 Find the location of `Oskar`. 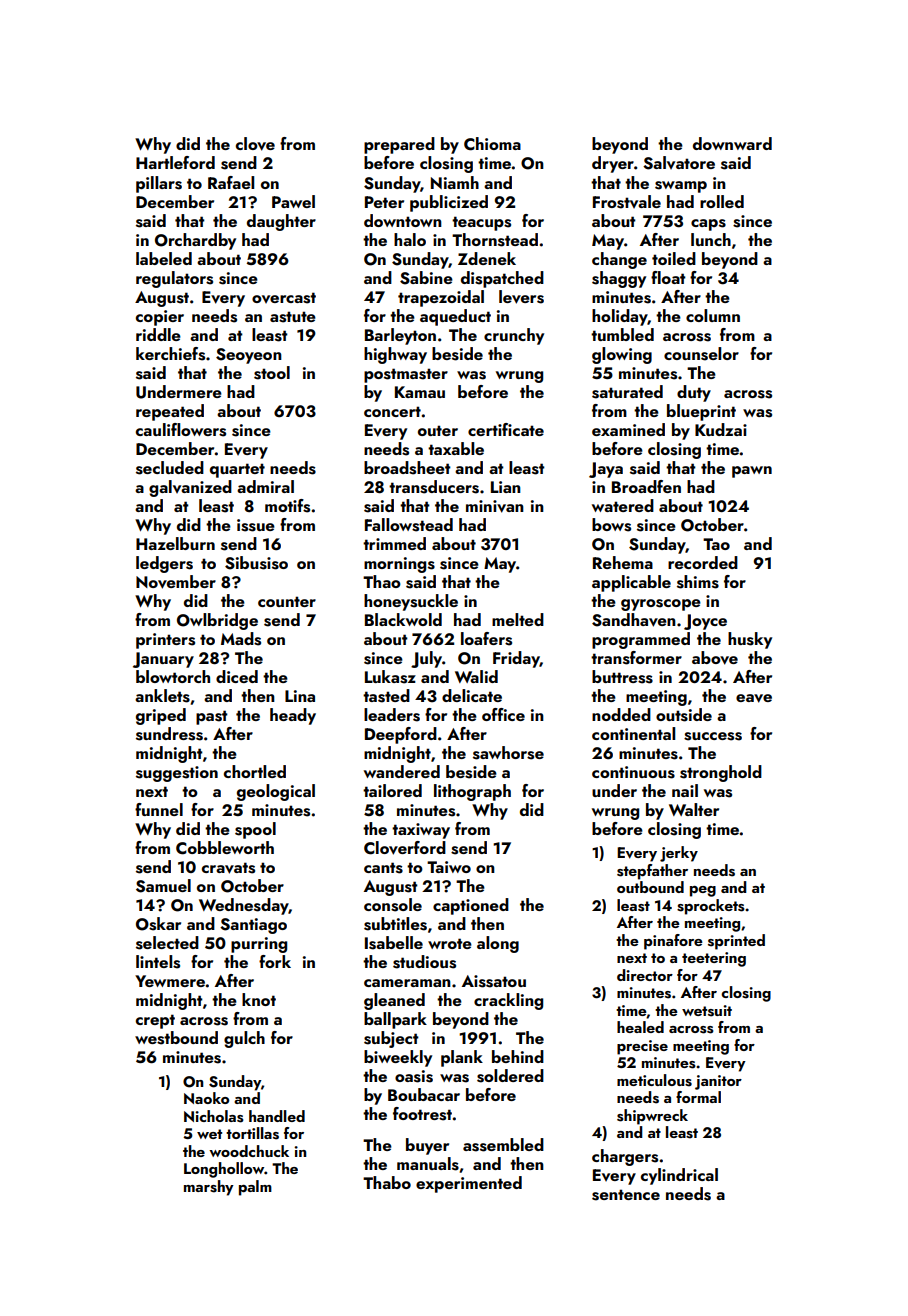

Oskar is located at coordinates (158, 924).
